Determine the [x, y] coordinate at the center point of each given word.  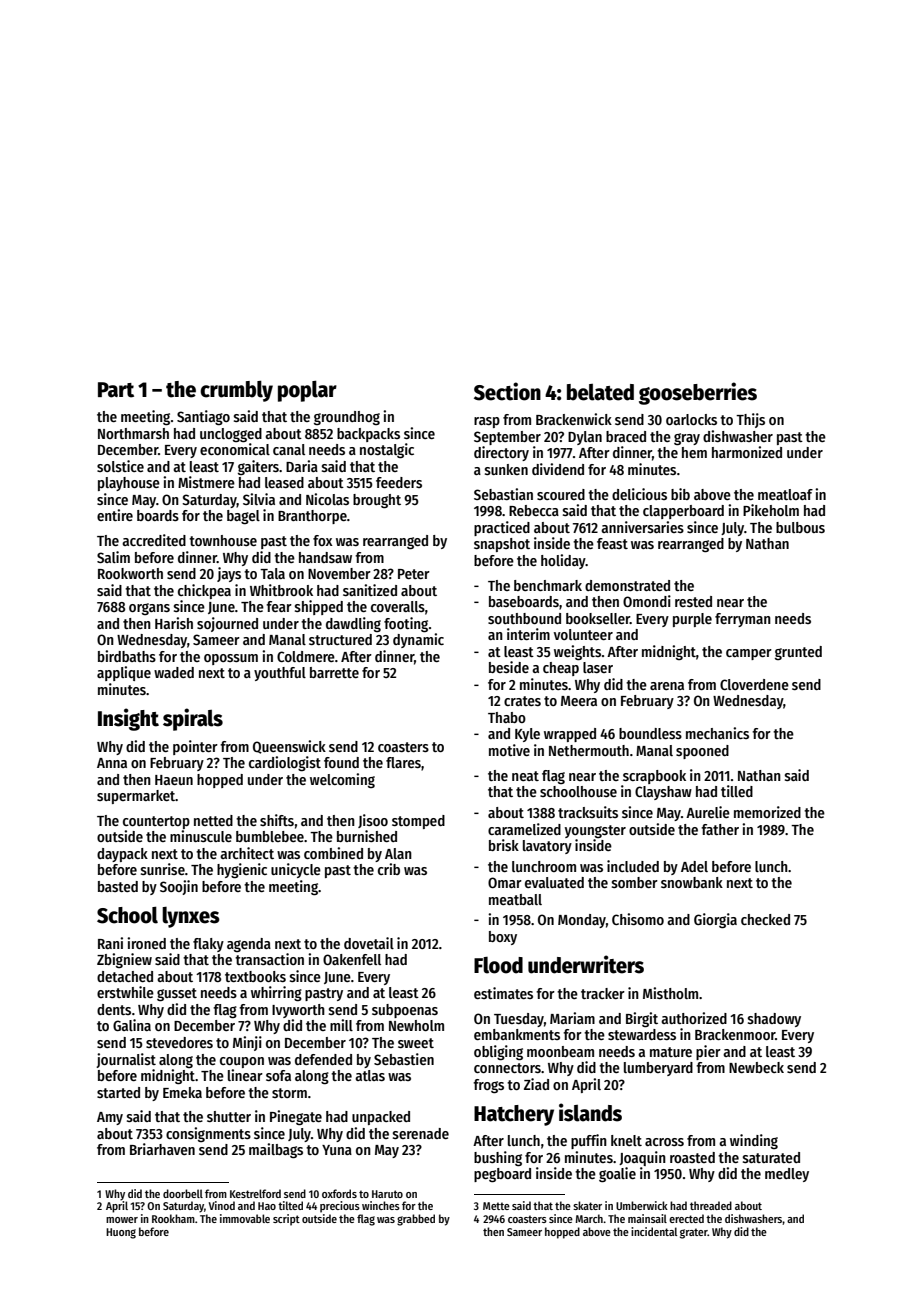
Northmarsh [133, 433]
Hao [267, 1206]
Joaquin [642, 1158]
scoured [561, 494]
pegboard [502, 1175]
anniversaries [642, 527]
